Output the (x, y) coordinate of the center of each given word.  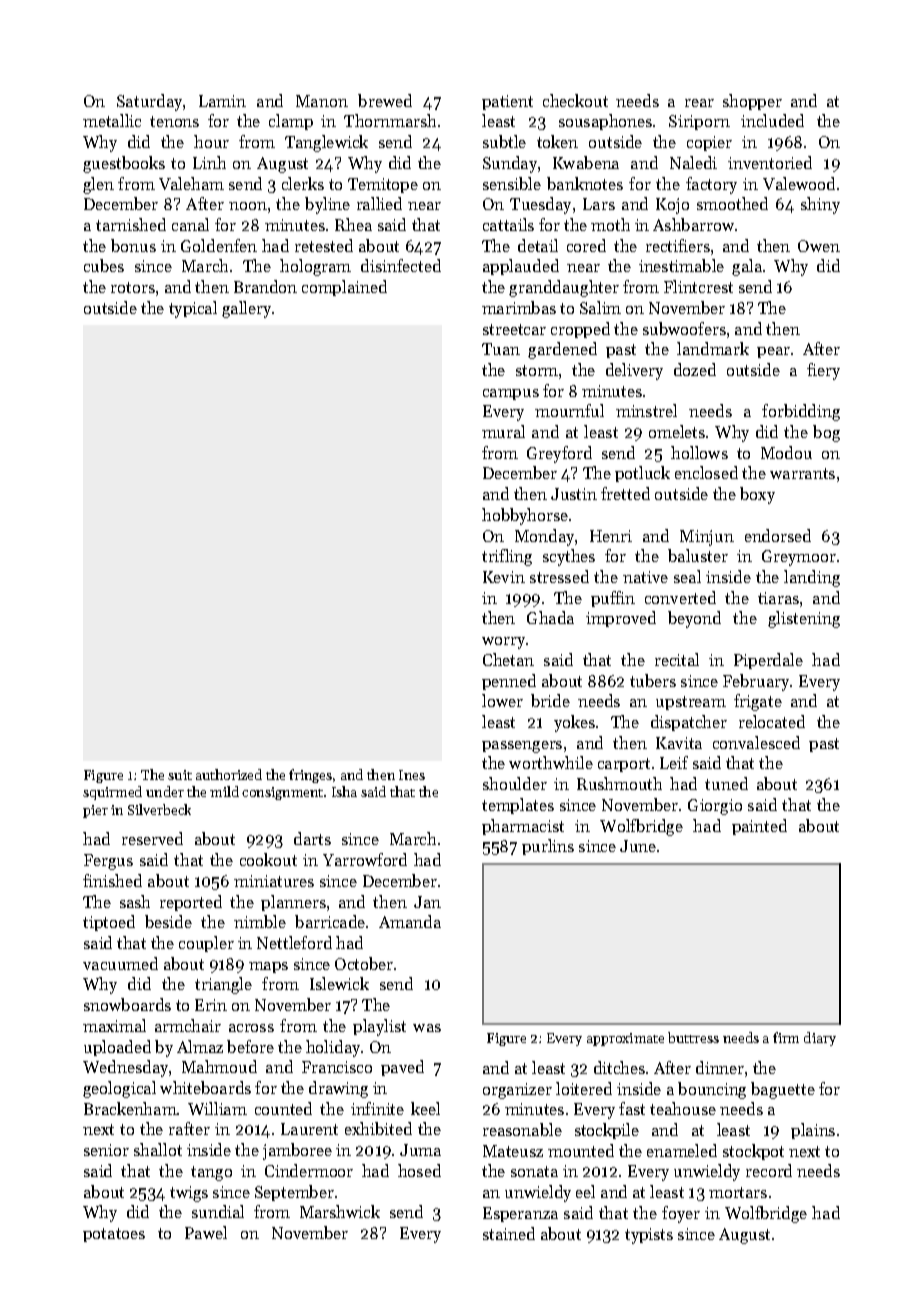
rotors (133, 287)
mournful (569, 410)
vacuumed (120, 963)
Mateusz (513, 1151)
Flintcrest (698, 286)
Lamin (222, 101)
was (427, 1028)
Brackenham (130, 1108)
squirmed (112, 793)
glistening (804, 619)
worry (503, 643)
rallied (379, 203)
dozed (695, 369)
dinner (720, 1067)
